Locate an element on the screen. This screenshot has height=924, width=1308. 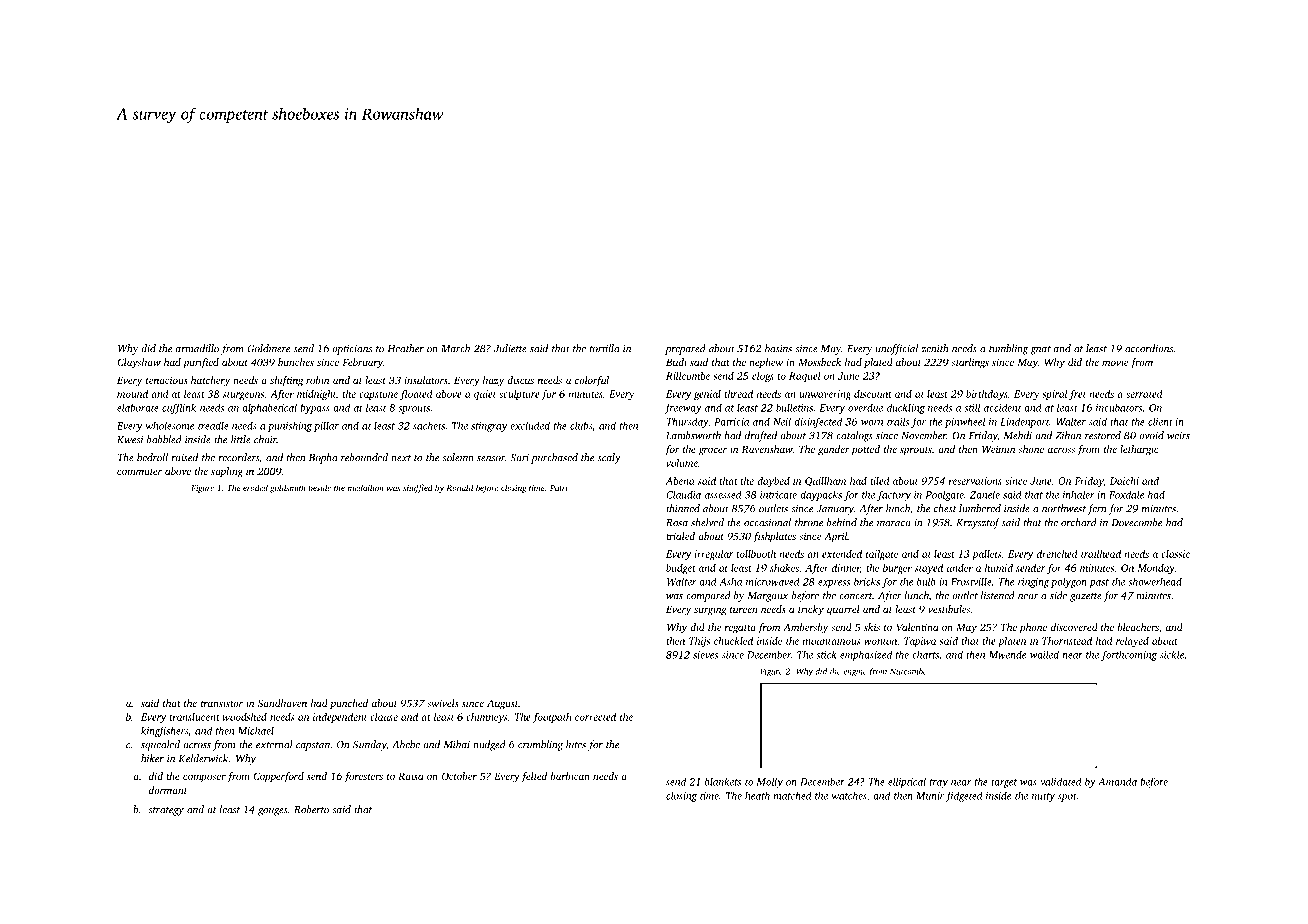
engine is located at coordinates (855, 672).
